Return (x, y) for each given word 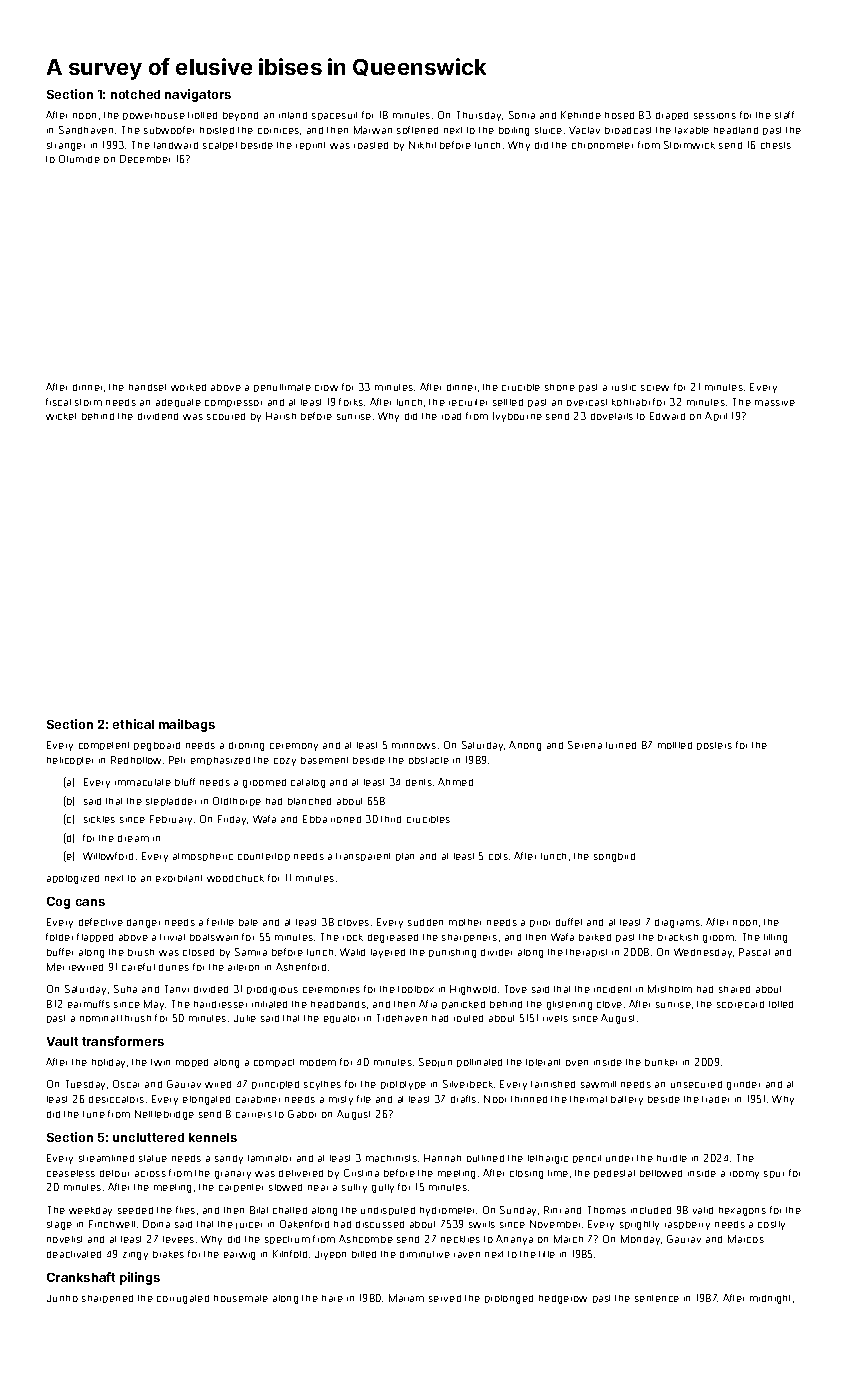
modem (318, 1062)
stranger (66, 146)
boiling (514, 131)
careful (138, 967)
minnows (414, 746)
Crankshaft (81, 1277)
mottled (675, 745)
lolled (781, 1004)
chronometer (602, 145)
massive (775, 403)
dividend (158, 416)
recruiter (468, 402)
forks (351, 402)
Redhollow (136, 760)
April (716, 416)
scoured (226, 416)
